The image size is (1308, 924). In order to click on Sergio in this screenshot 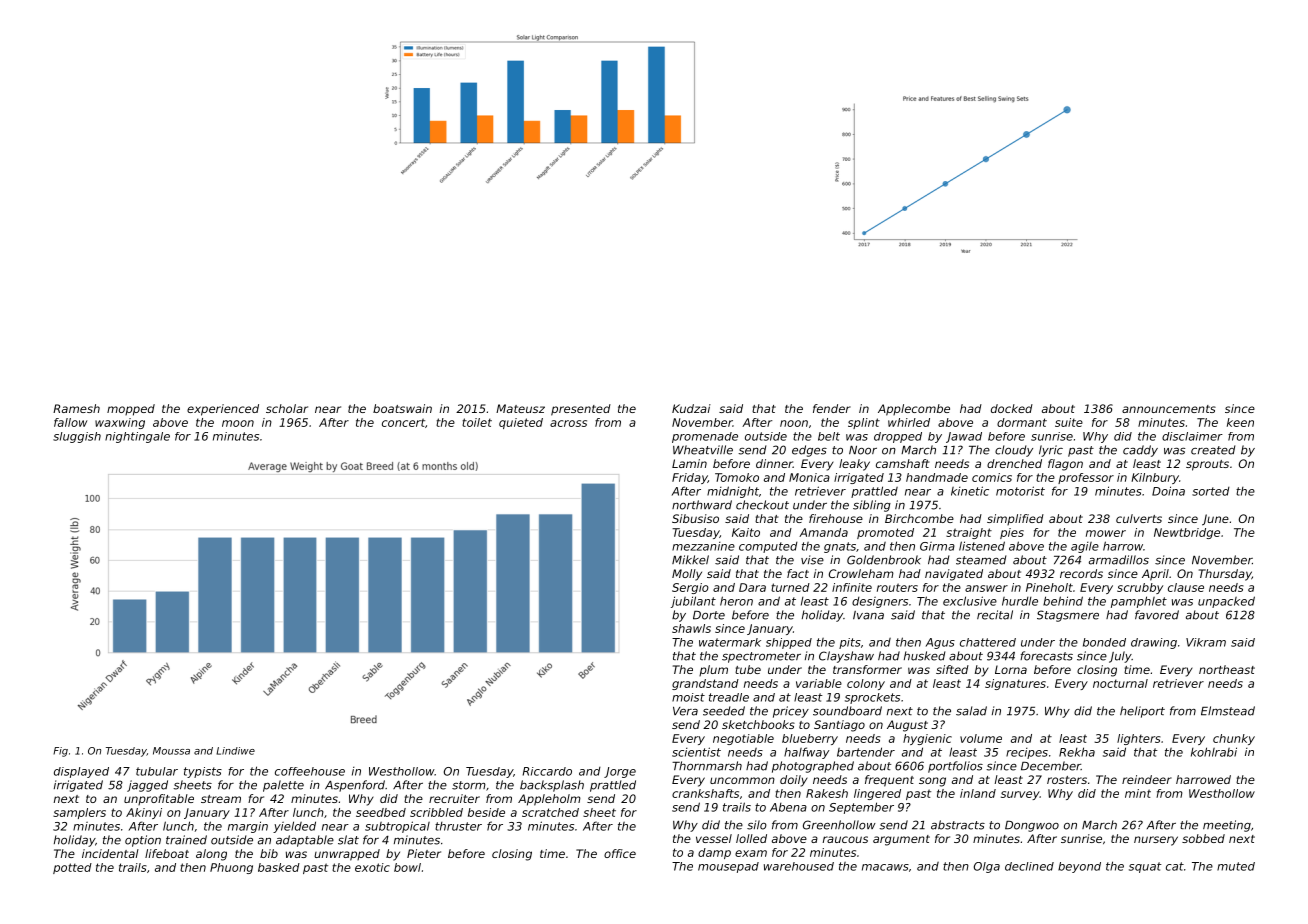, I will do `click(690, 588)`.
